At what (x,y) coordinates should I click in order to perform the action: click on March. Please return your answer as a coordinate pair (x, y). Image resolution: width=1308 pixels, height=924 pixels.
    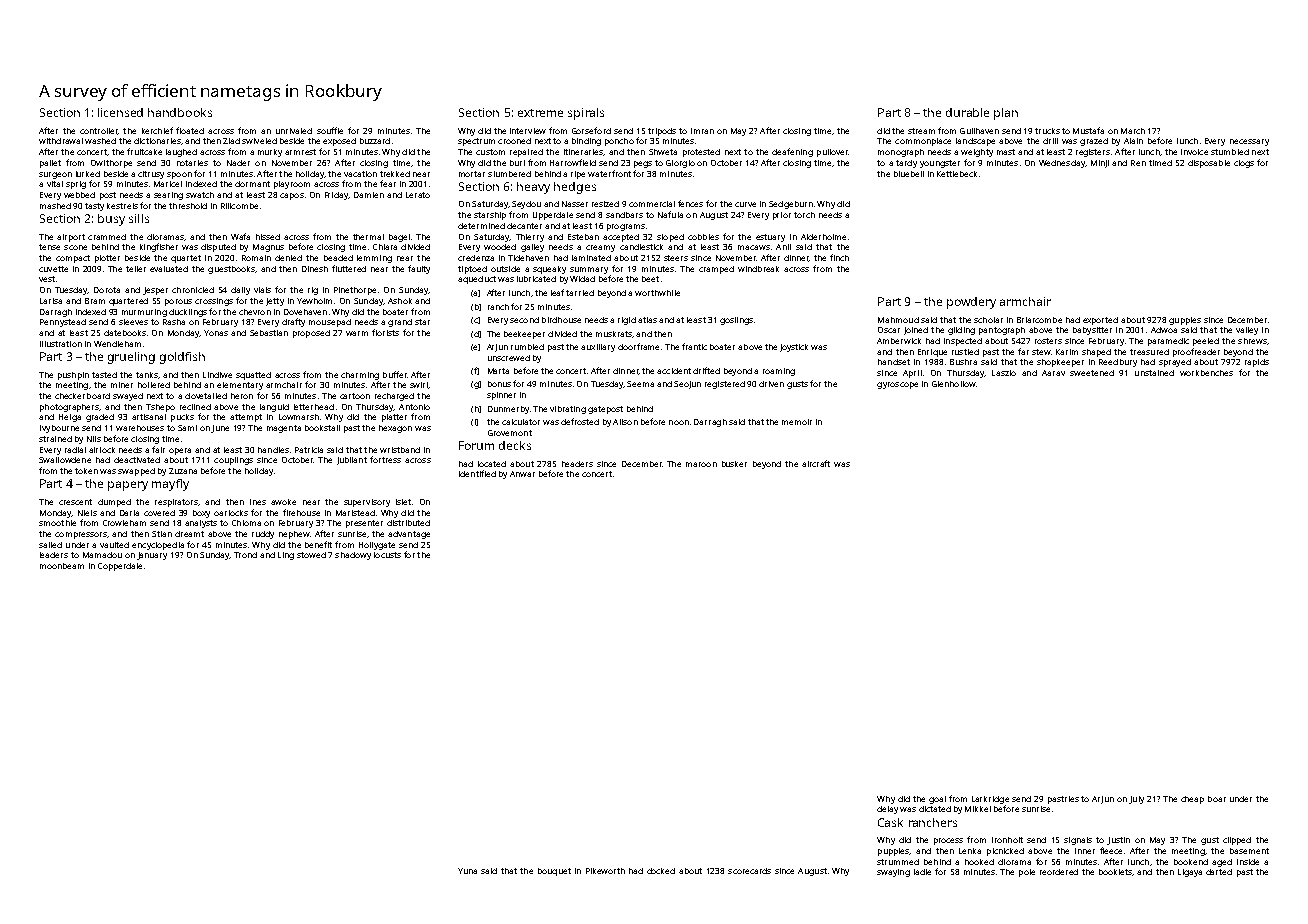
    Looking at the image, I should click on (1133, 131).
